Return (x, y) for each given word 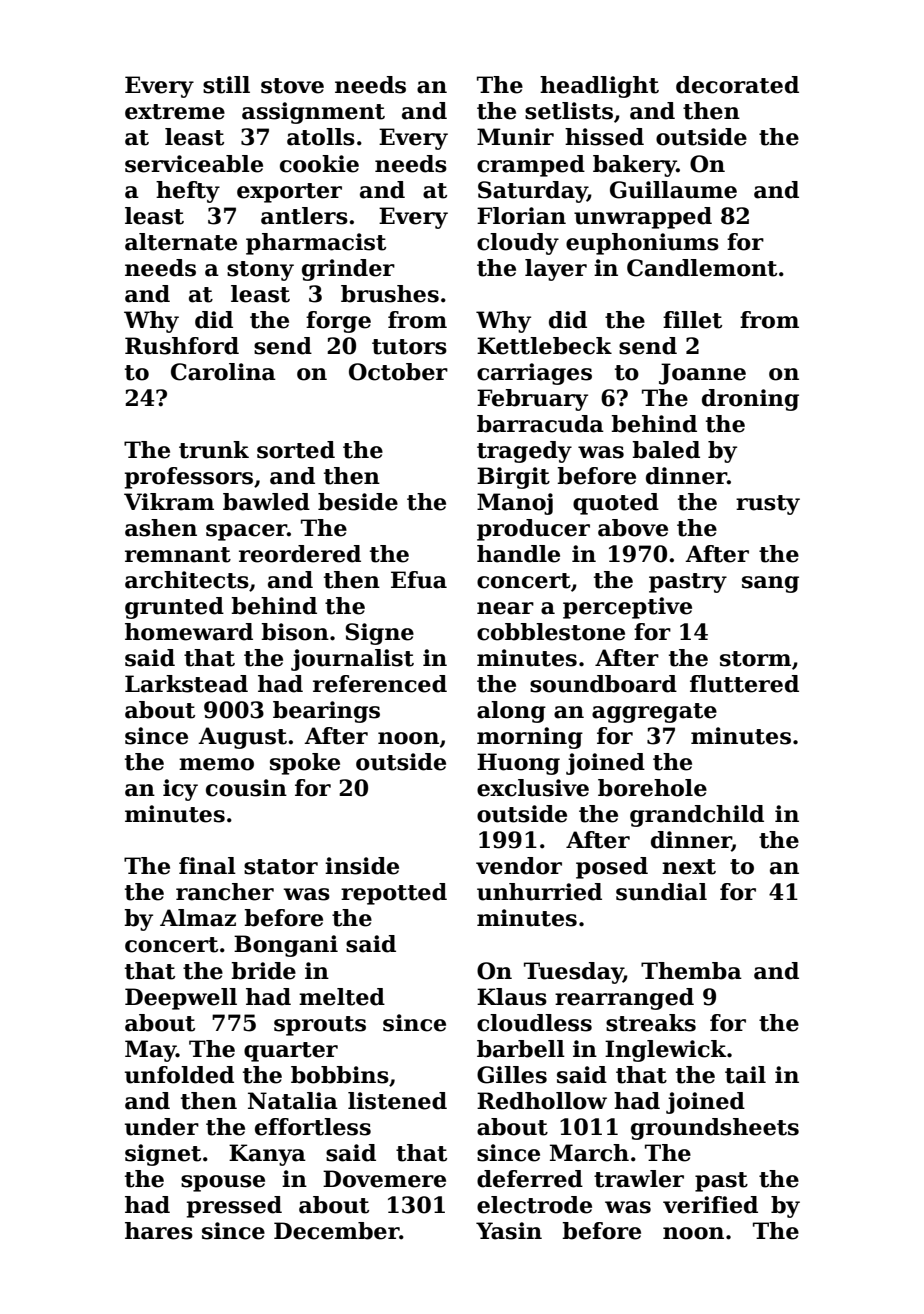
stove (292, 86)
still (226, 85)
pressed (234, 1207)
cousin (246, 788)
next (689, 867)
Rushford (182, 346)
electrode (534, 1205)
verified (710, 1205)
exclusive (533, 788)
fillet (692, 320)
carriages (534, 374)
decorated (737, 85)
